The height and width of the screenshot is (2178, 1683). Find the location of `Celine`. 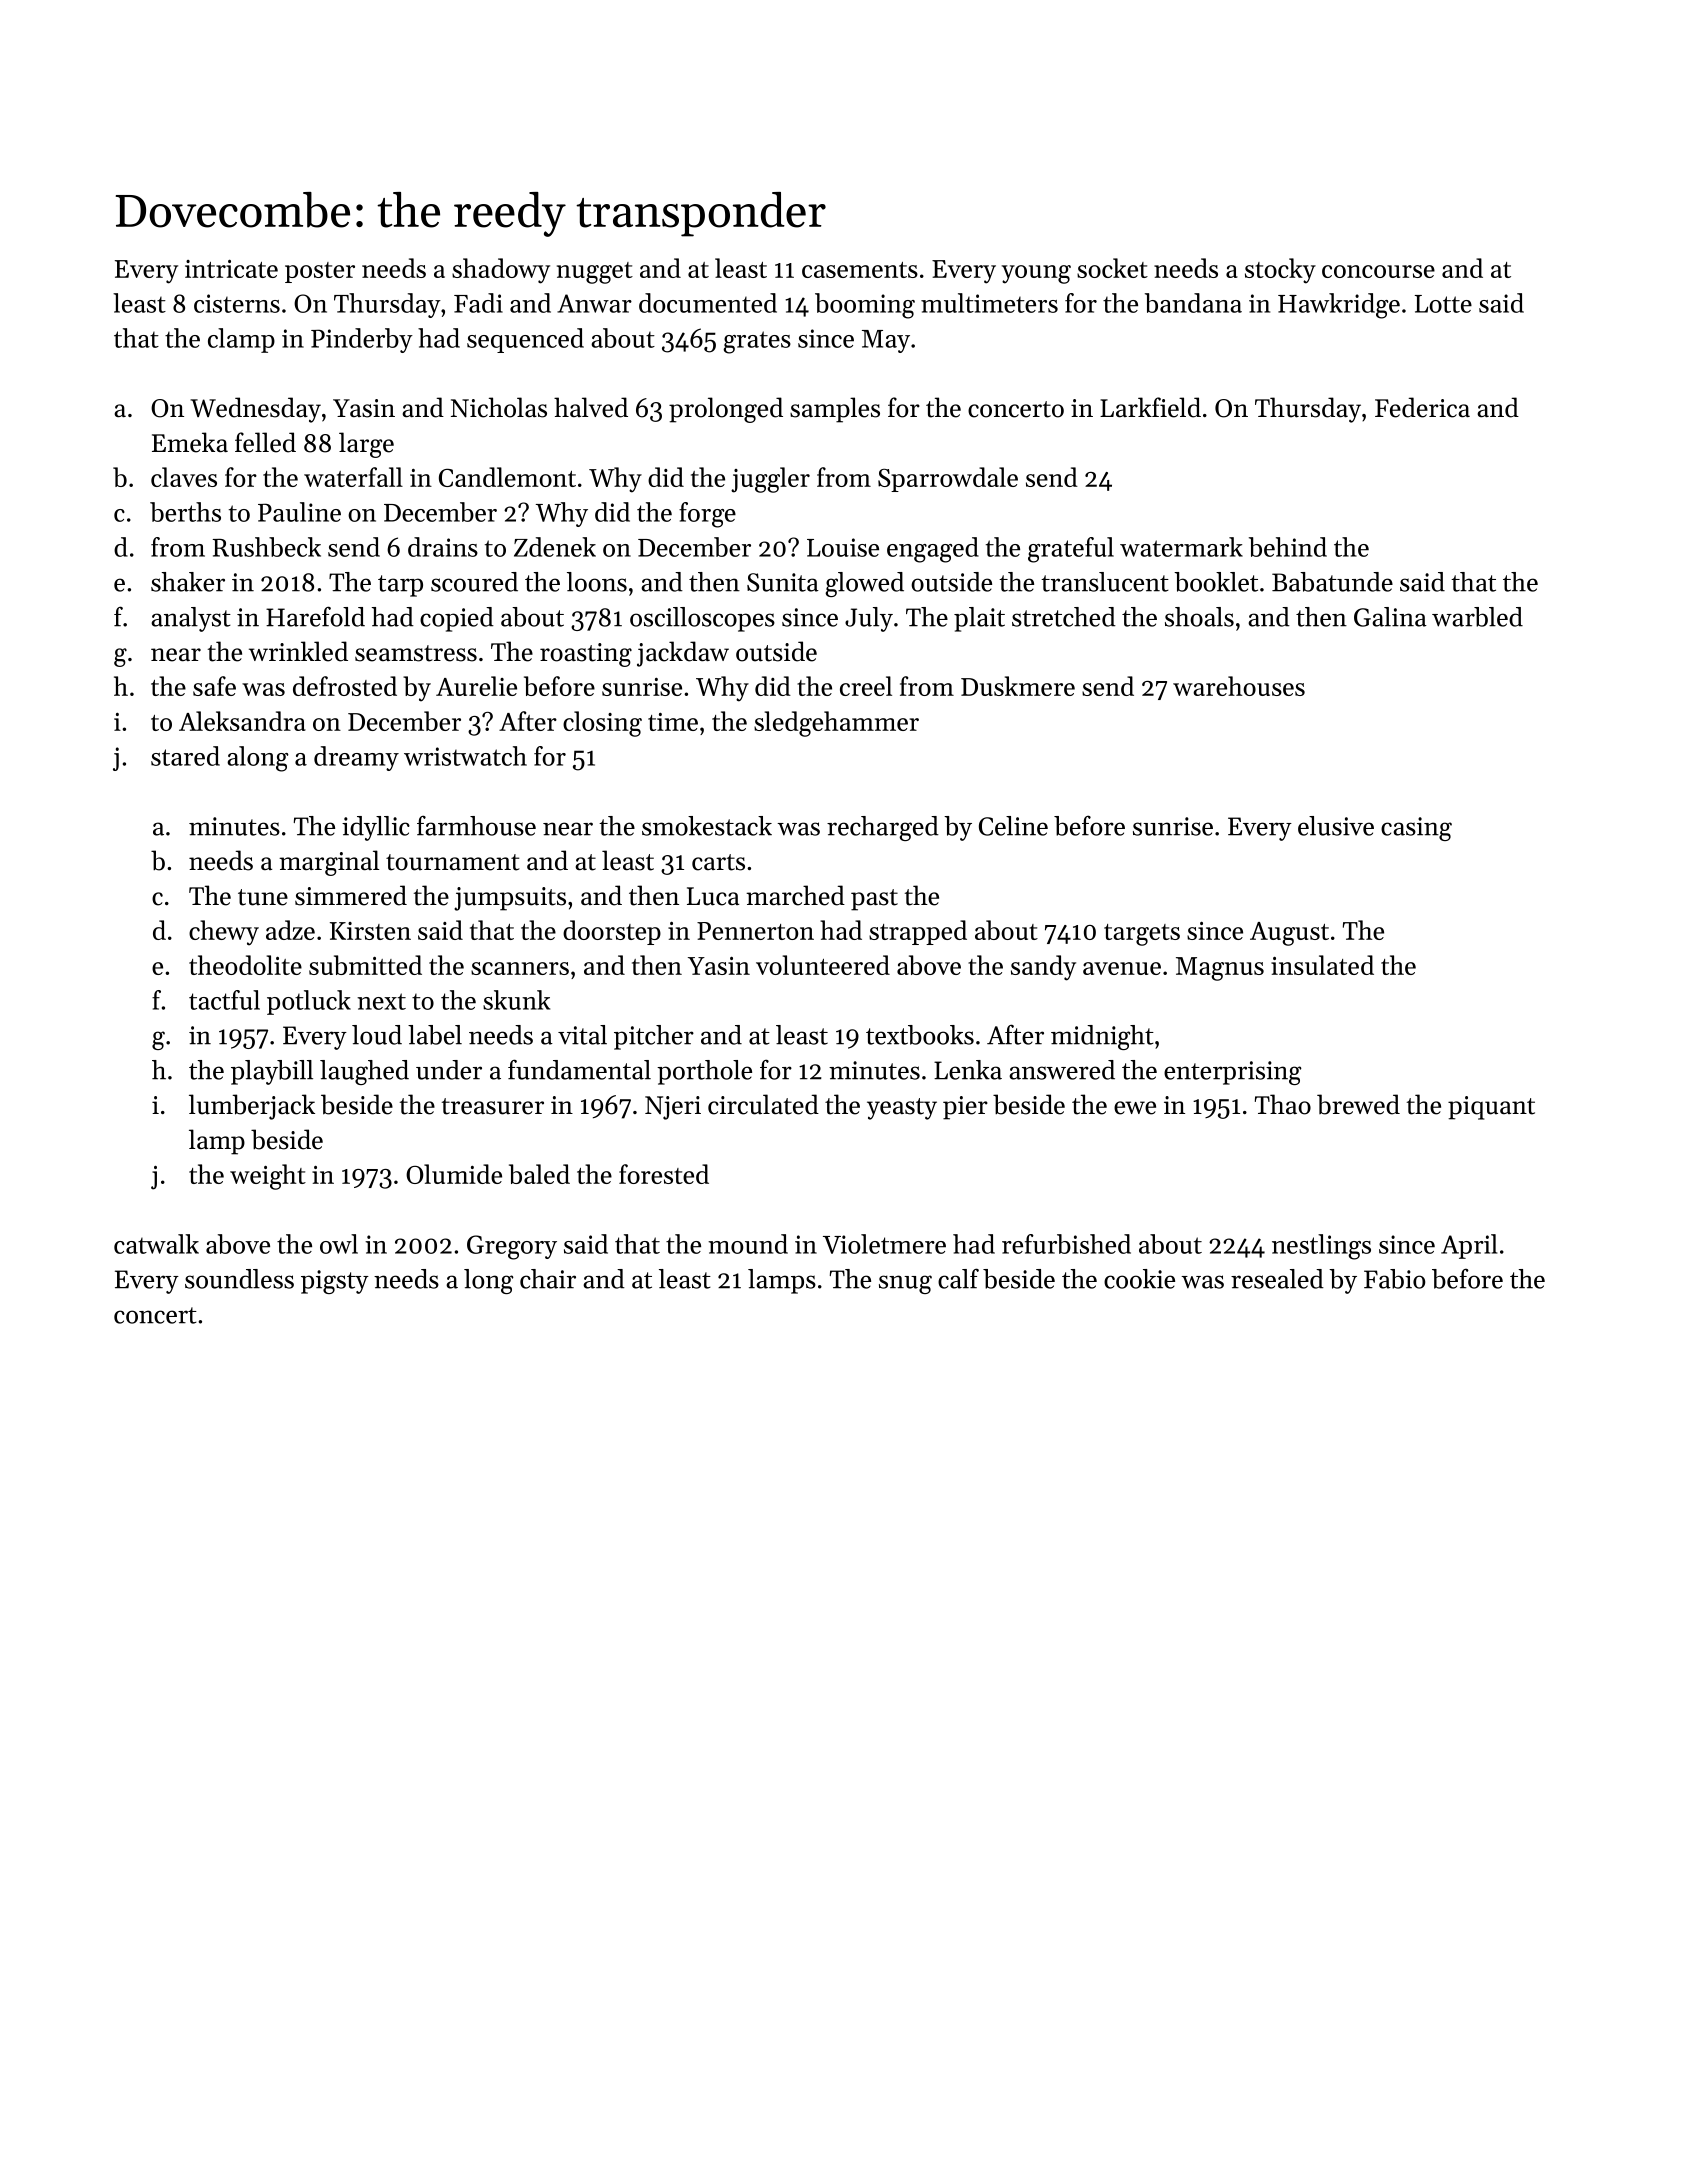

Celine is located at coordinates (1013, 826).
